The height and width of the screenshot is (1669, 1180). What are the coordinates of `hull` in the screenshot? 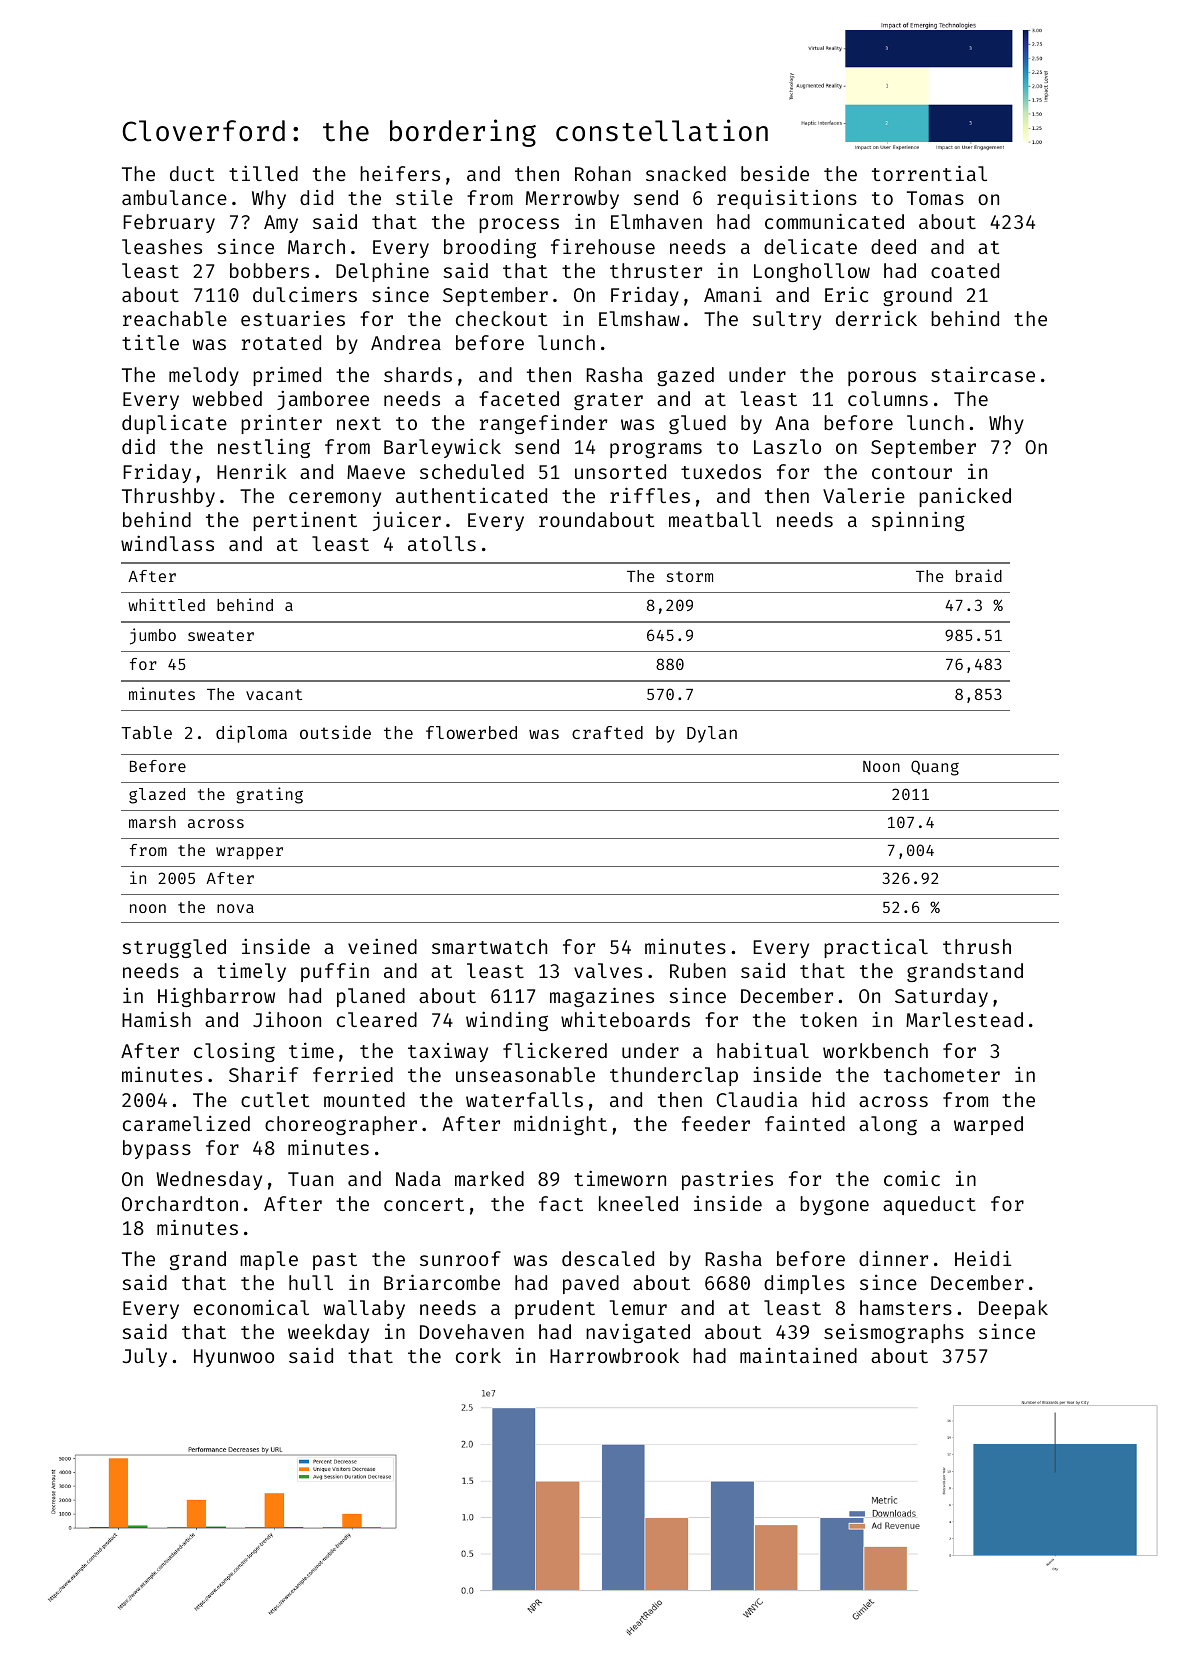 It's located at (311, 1282).
